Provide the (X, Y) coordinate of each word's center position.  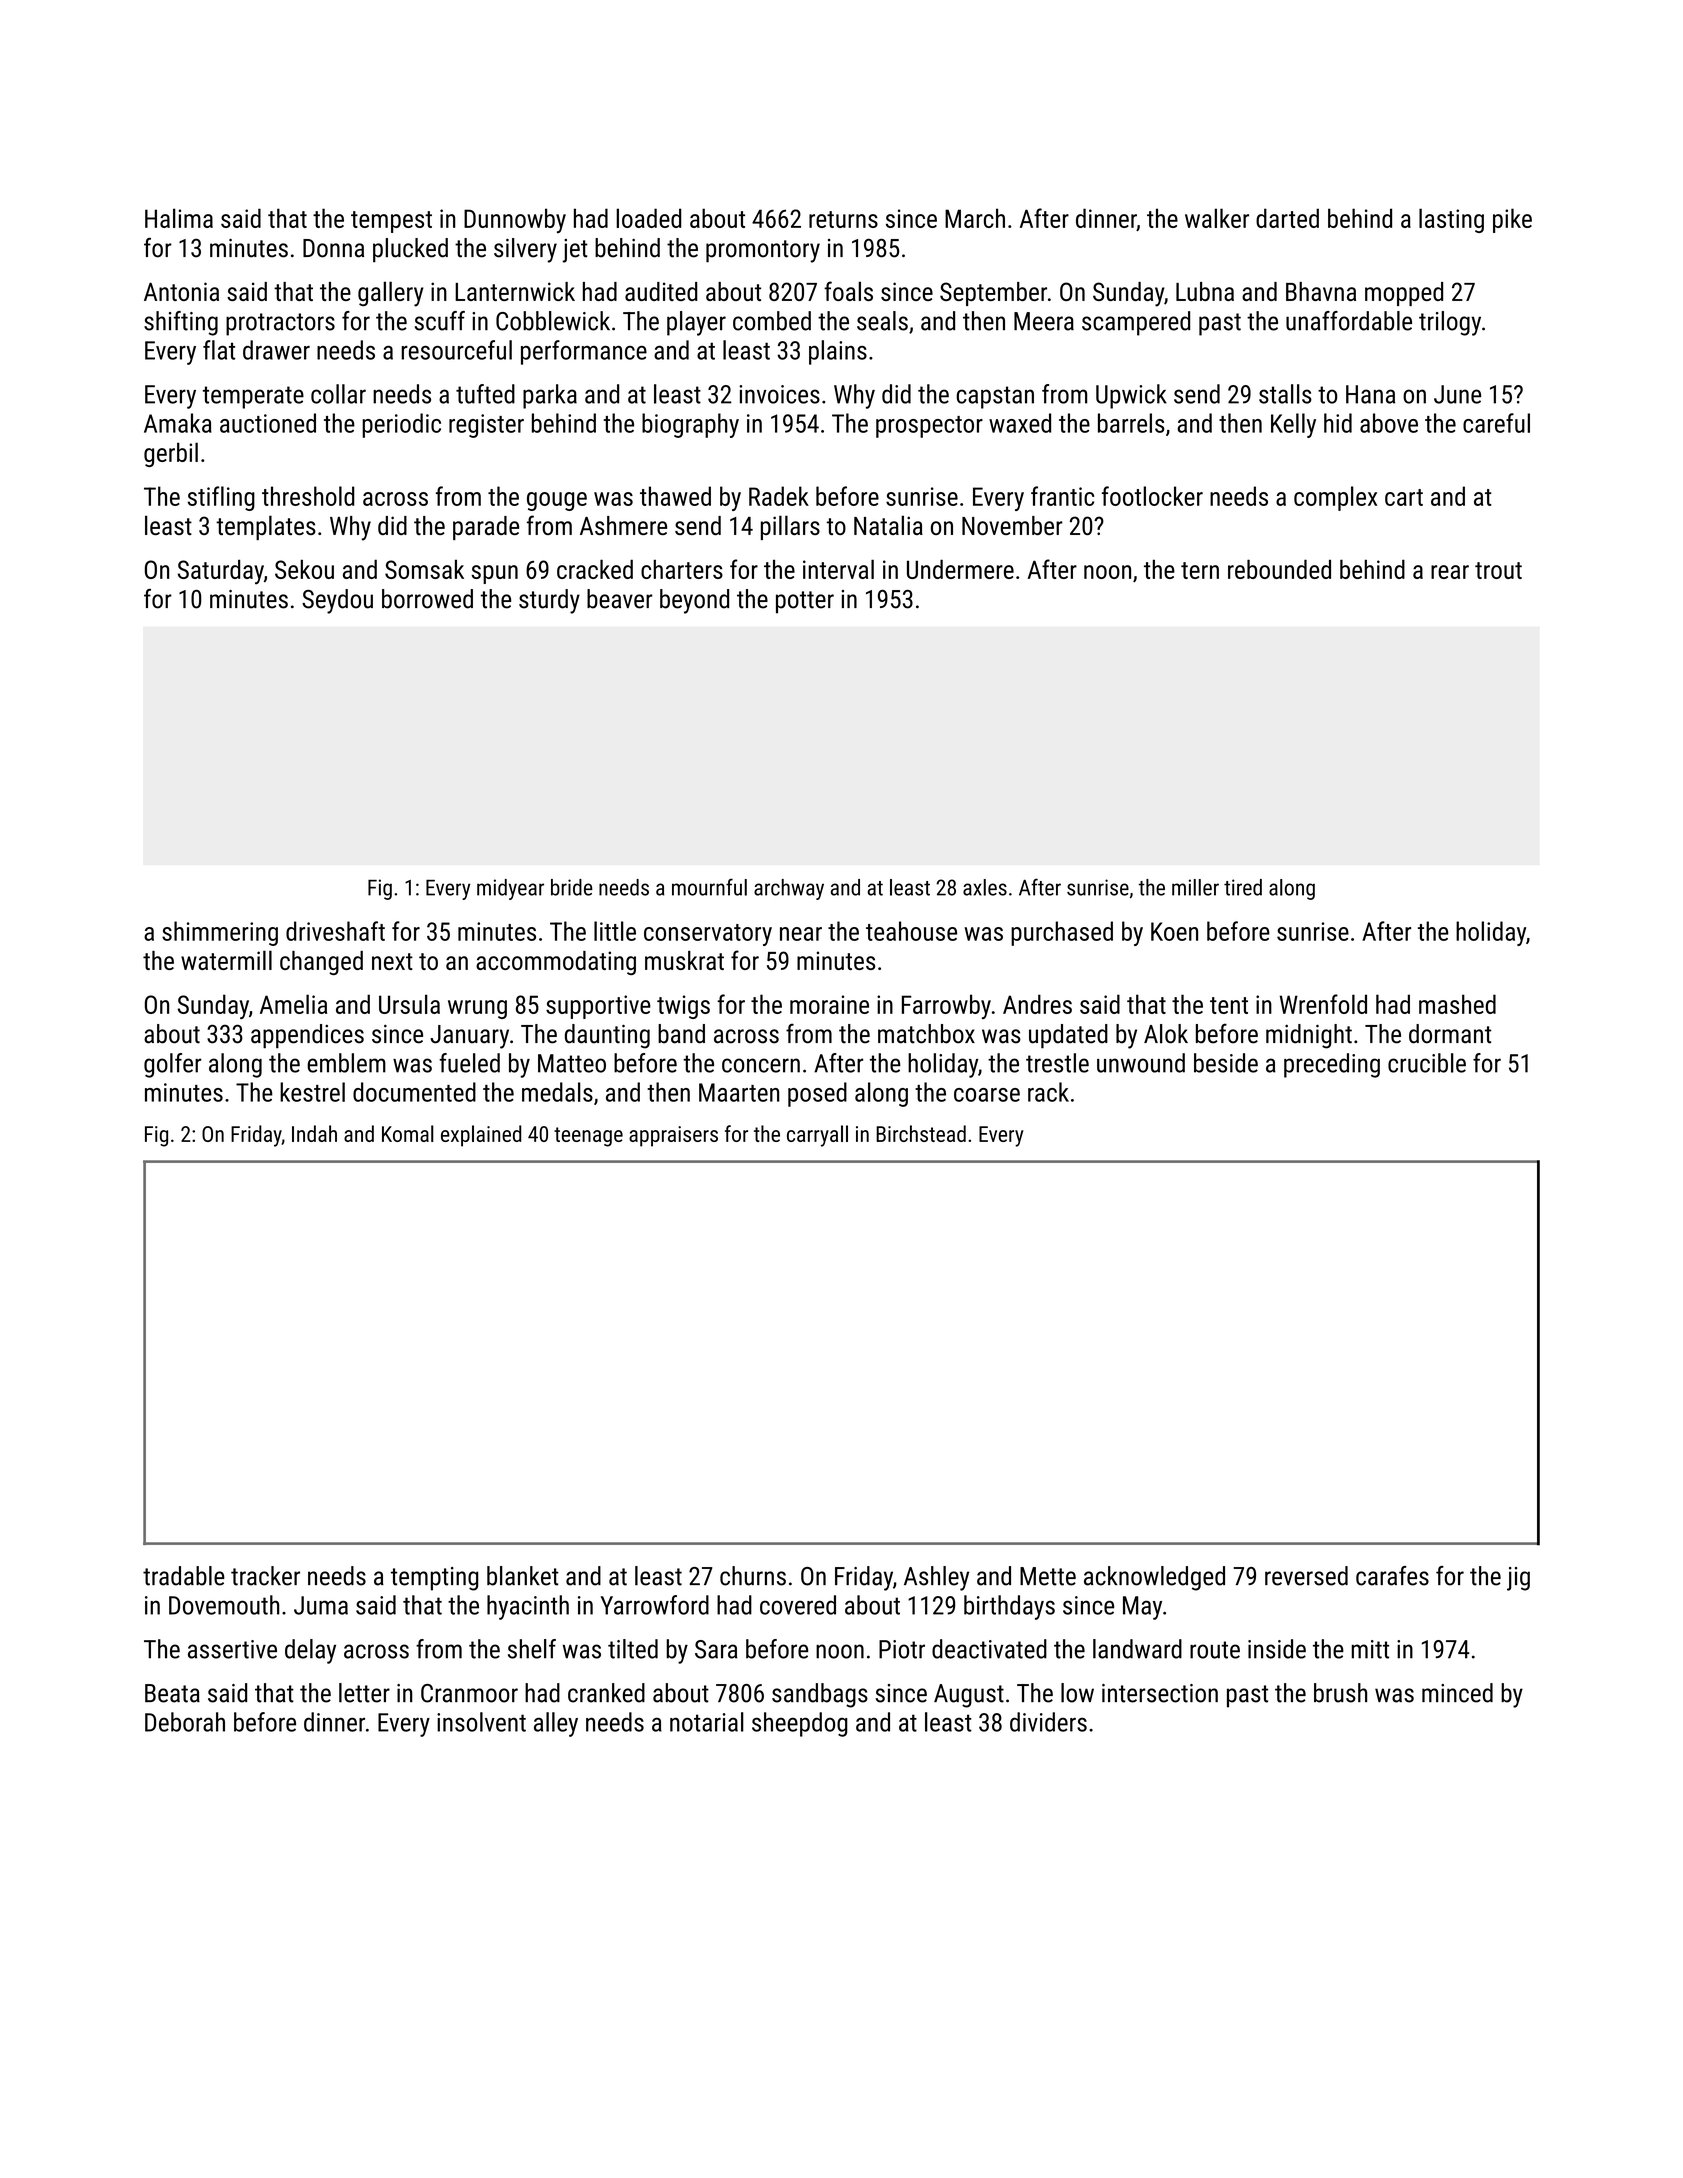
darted (1287, 218)
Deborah (185, 1722)
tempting (434, 1579)
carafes (1392, 1576)
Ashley (936, 1578)
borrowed (427, 599)
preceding (1332, 1065)
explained (481, 1136)
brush (1340, 1693)
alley (556, 1724)
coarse (987, 1095)
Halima (179, 218)
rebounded (1279, 569)
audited (661, 291)
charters (682, 569)
